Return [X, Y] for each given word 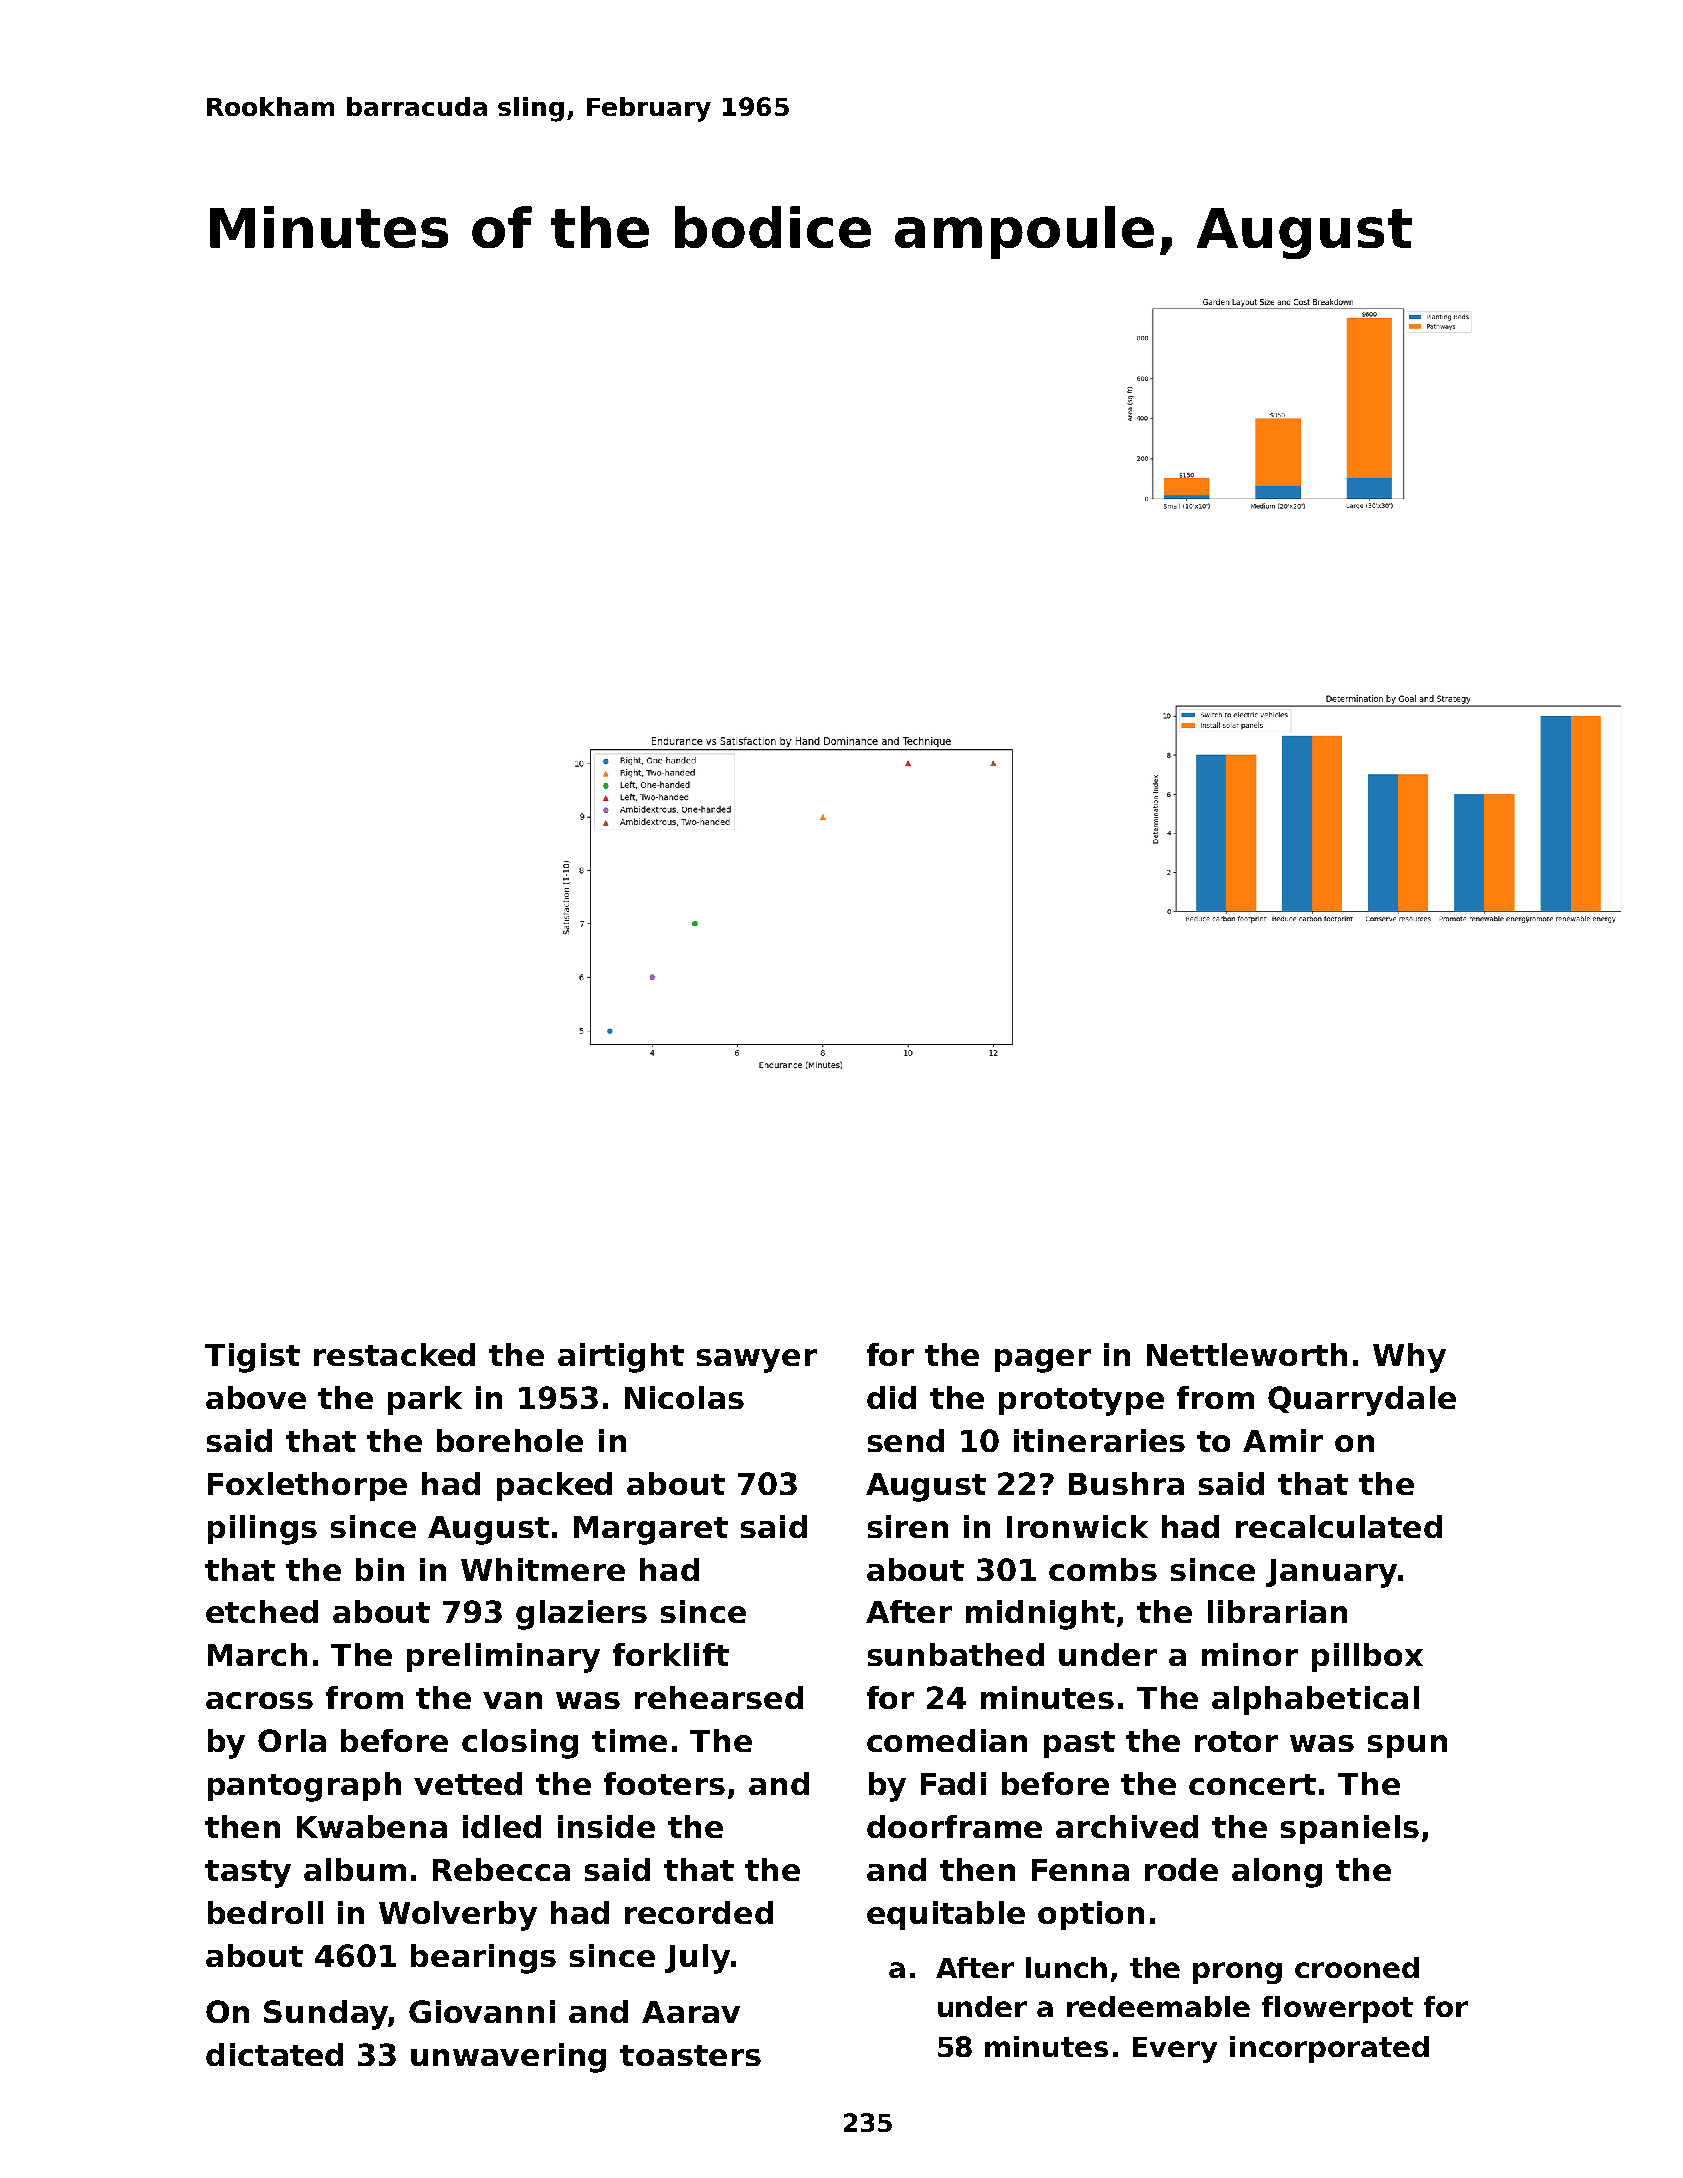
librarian [1277, 1611]
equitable [946, 1915]
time [629, 1740]
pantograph [304, 1787]
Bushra [1126, 1483]
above [256, 1397]
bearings [483, 1959]
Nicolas [684, 1397]
